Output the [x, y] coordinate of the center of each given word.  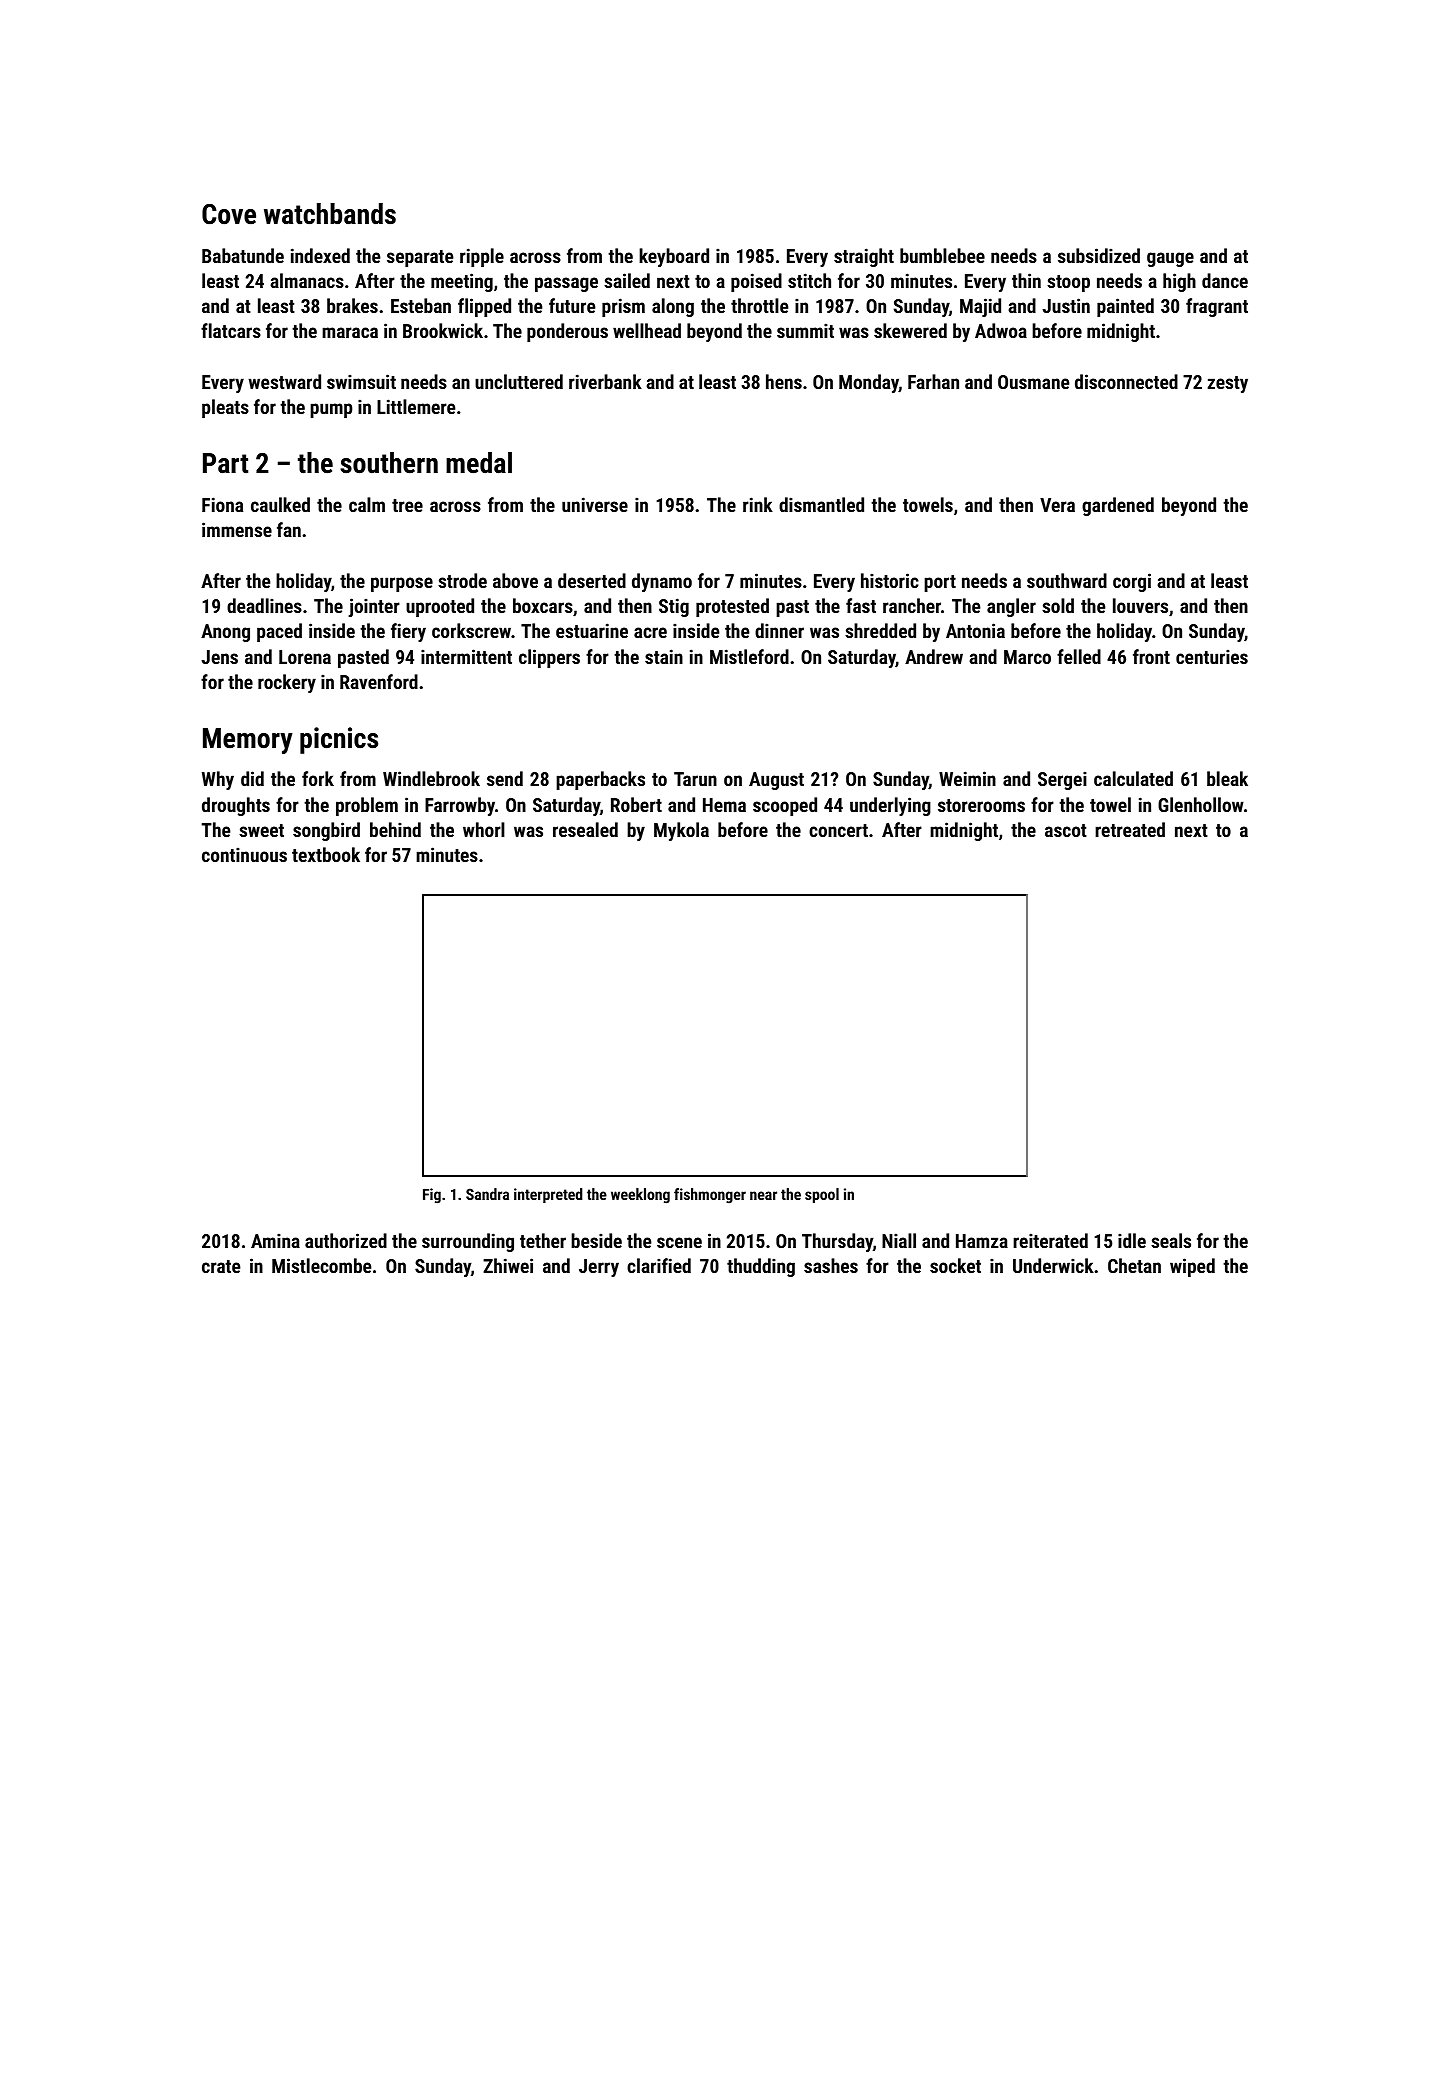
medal [479, 463]
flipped [484, 307]
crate [221, 1266]
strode [462, 580]
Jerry [599, 1268]
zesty [1228, 384]
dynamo [662, 582]
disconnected [1126, 381]
